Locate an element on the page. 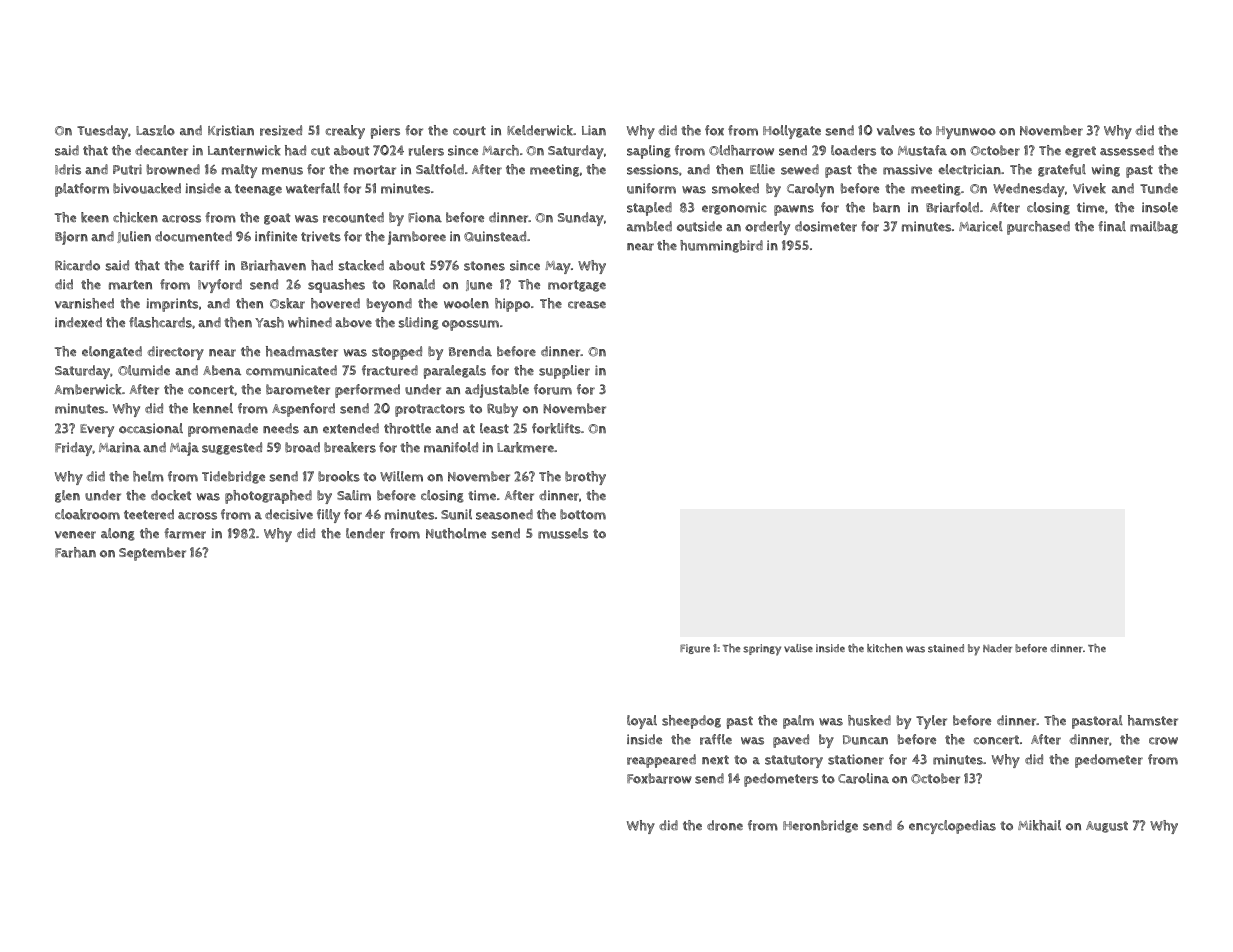 Image resolution: width=1233 pixels, height=952 pixels. Nutholme is located at coordinates (456, 533).
